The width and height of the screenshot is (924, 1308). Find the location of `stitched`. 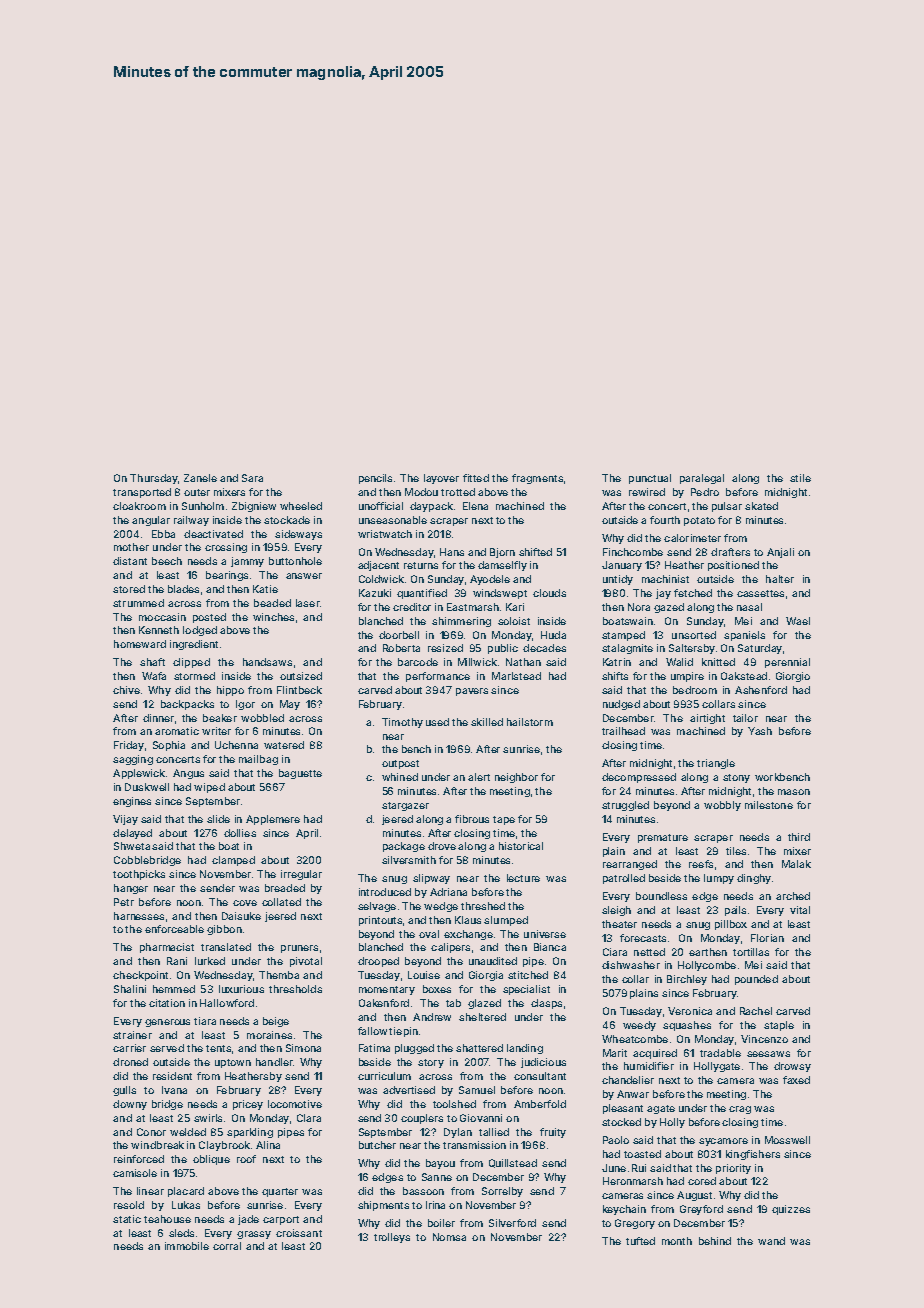

stitched is located at coordinates (528, 975).
